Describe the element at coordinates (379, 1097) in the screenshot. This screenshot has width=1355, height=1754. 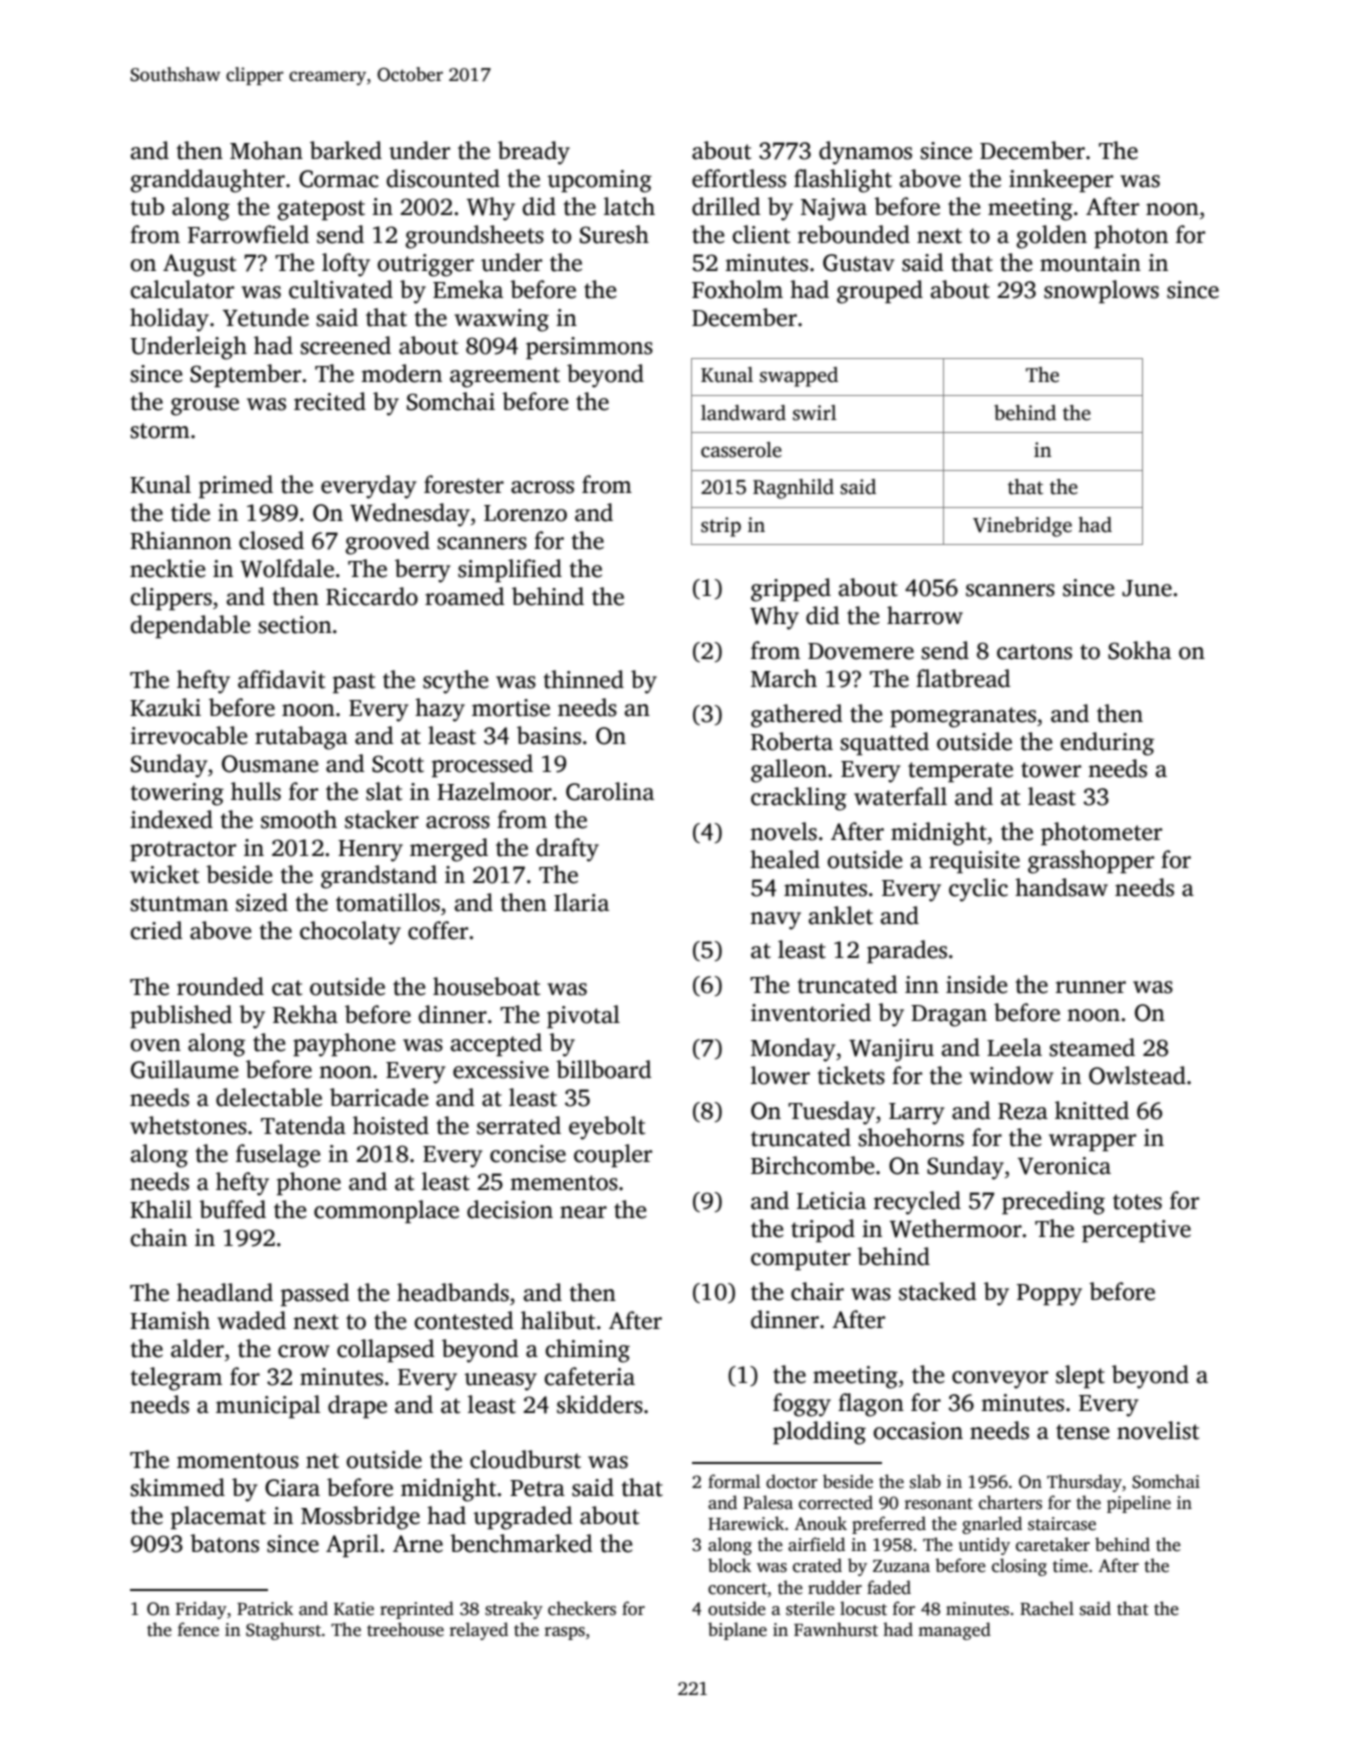
I see `barricade` at that location.
